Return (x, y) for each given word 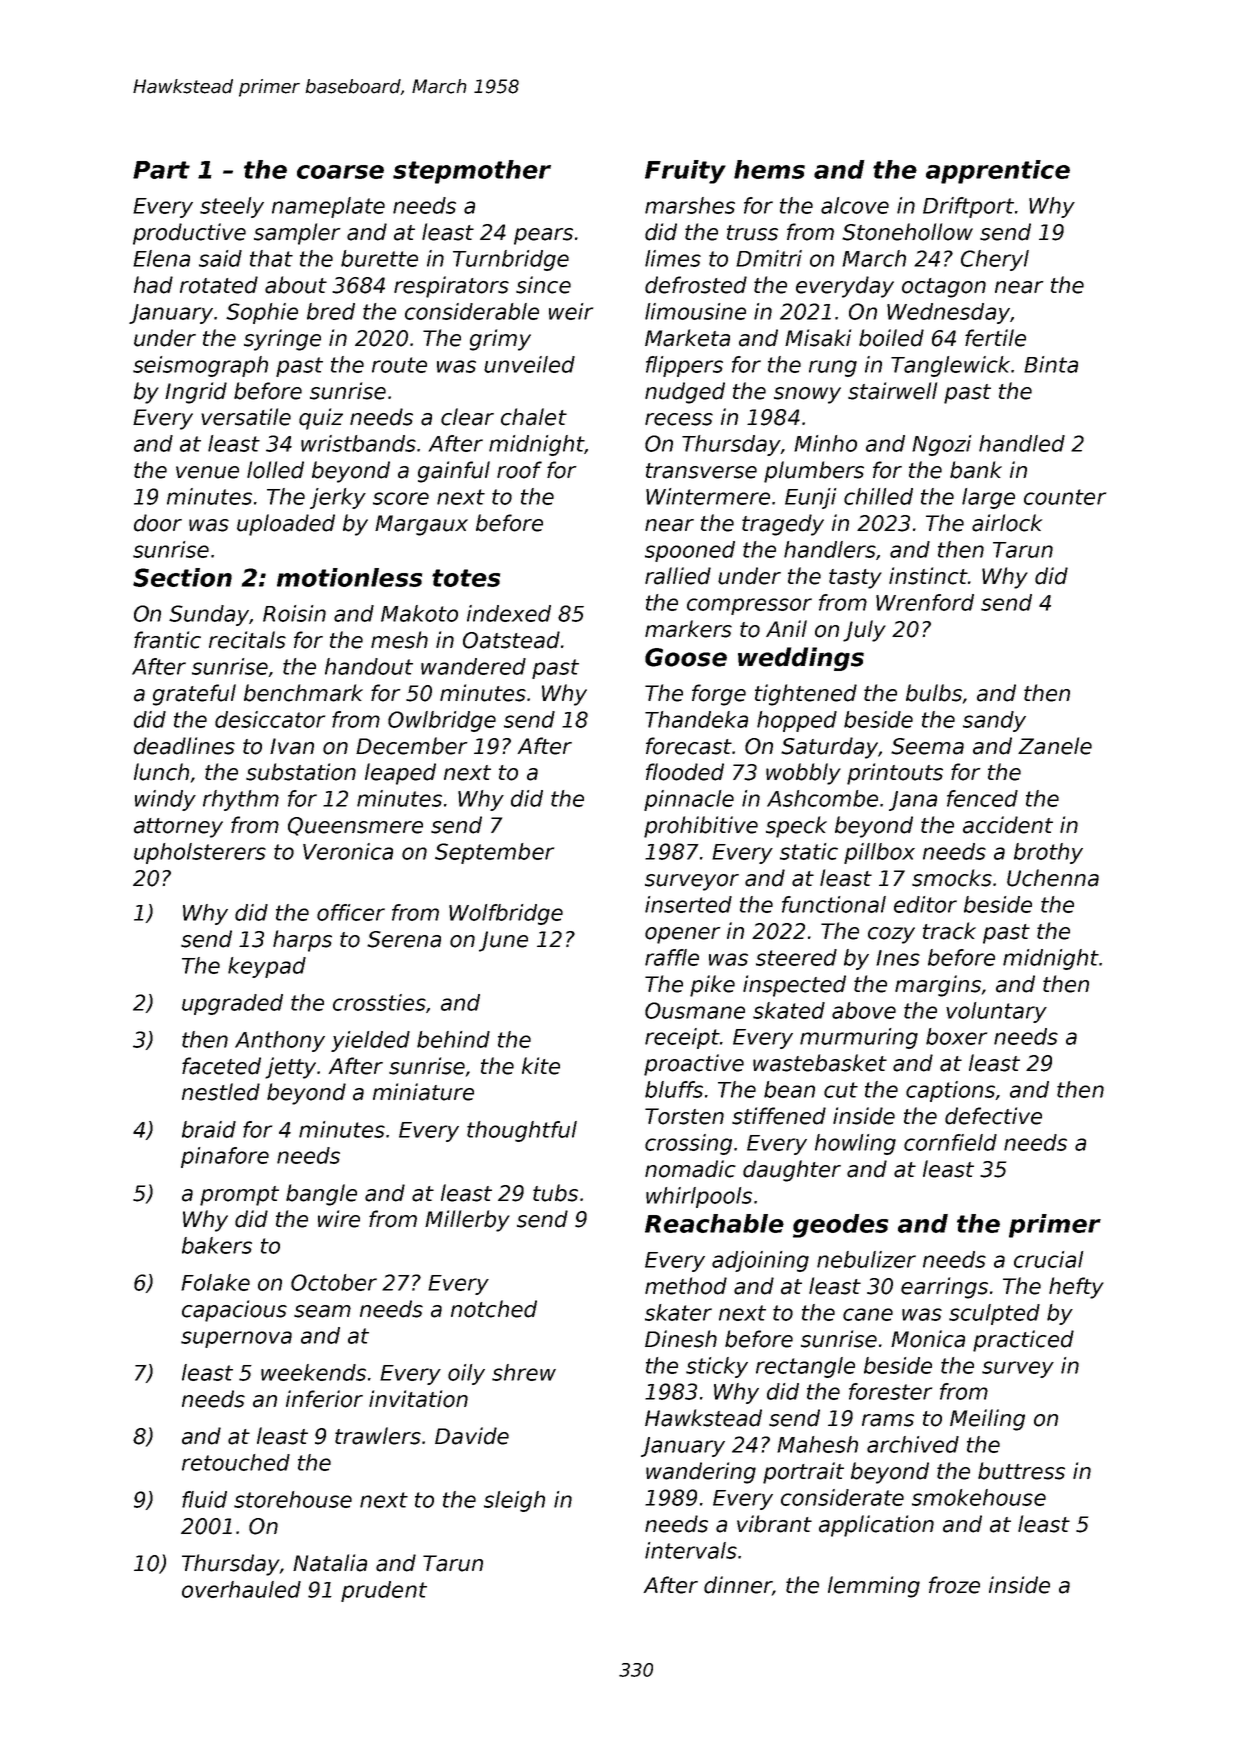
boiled (891, 338)
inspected (794, 986)
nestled (221, 1092)
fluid (204, 1499)
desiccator (270, 719)
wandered (473, 666)
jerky (338, 498)
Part (161, 170)
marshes (690, 205)
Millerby (467, 1221)
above (864, 1010)
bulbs (934, 693)
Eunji (810, 498)
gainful (454, 472)
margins (938, 986)
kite (541, 1066)
